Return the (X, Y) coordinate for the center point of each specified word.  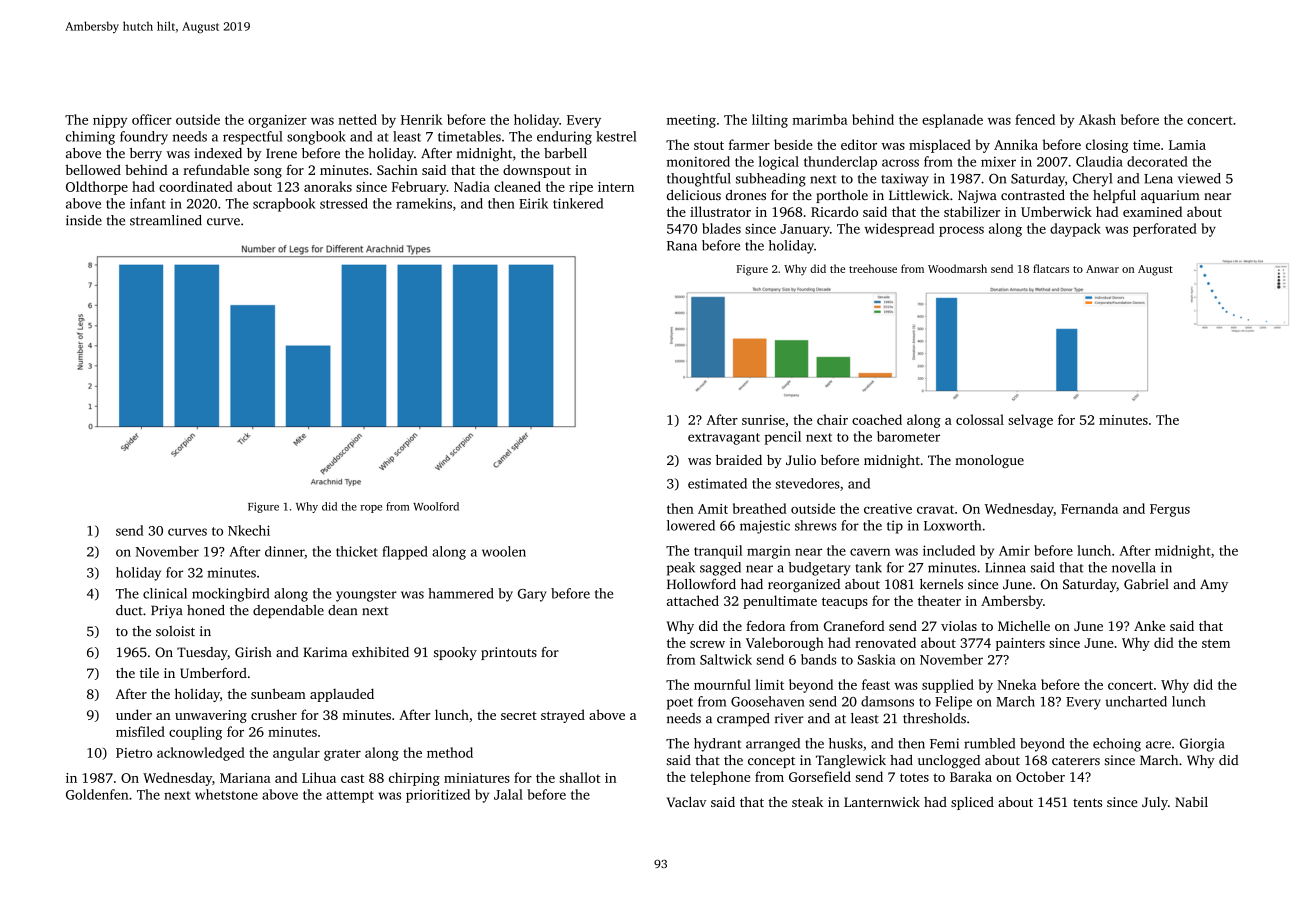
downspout (537, 171)
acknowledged (201, 754)
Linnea (1005, 567)
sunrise (763, 420)
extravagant (724, 439)
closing (1107, 146)
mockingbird (230, 595)
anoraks (328, 186)
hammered (461, 593)
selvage (1030, 421)
